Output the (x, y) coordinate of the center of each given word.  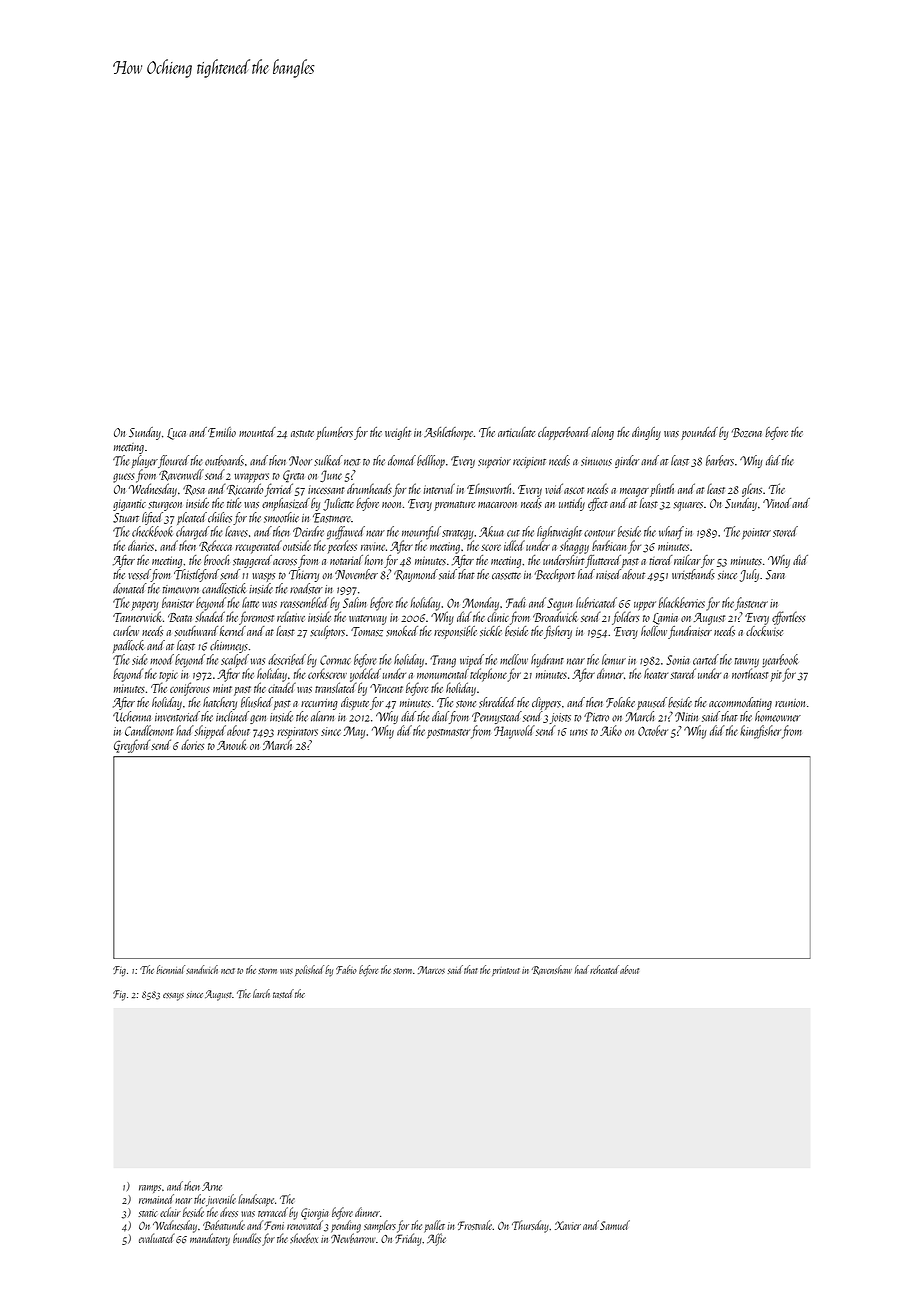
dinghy (646, 433)
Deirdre (308, 531)
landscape (256, 1200)
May (354, 732)
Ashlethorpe (448, 433)
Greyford (132, 746)
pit (776, 676)
